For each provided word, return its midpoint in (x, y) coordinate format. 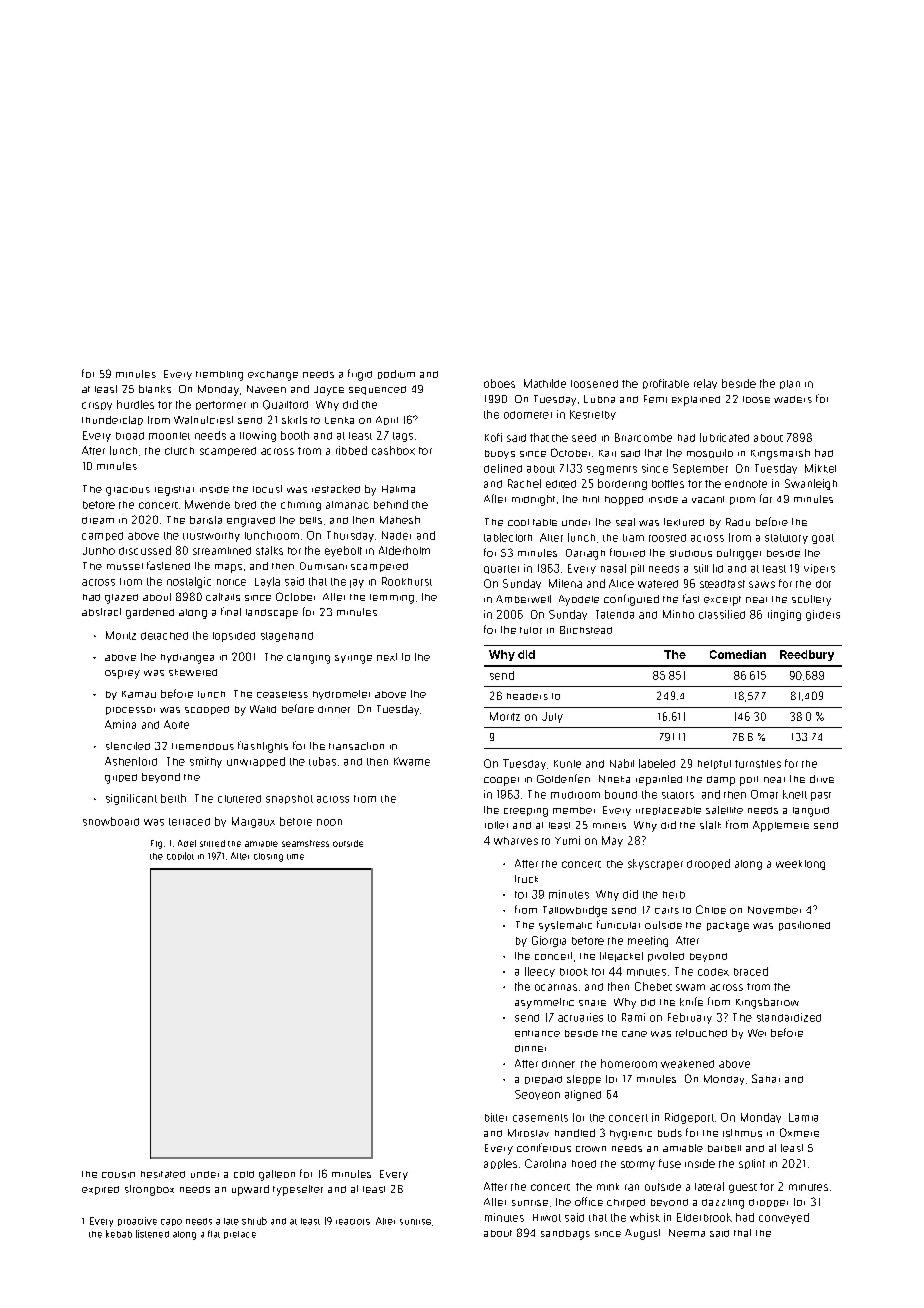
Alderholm (404, 550)
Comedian (738, 654)
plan (790, 384)
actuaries (580, 1017)
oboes (499, 383)
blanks (155, 389)
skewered (193, 672)
